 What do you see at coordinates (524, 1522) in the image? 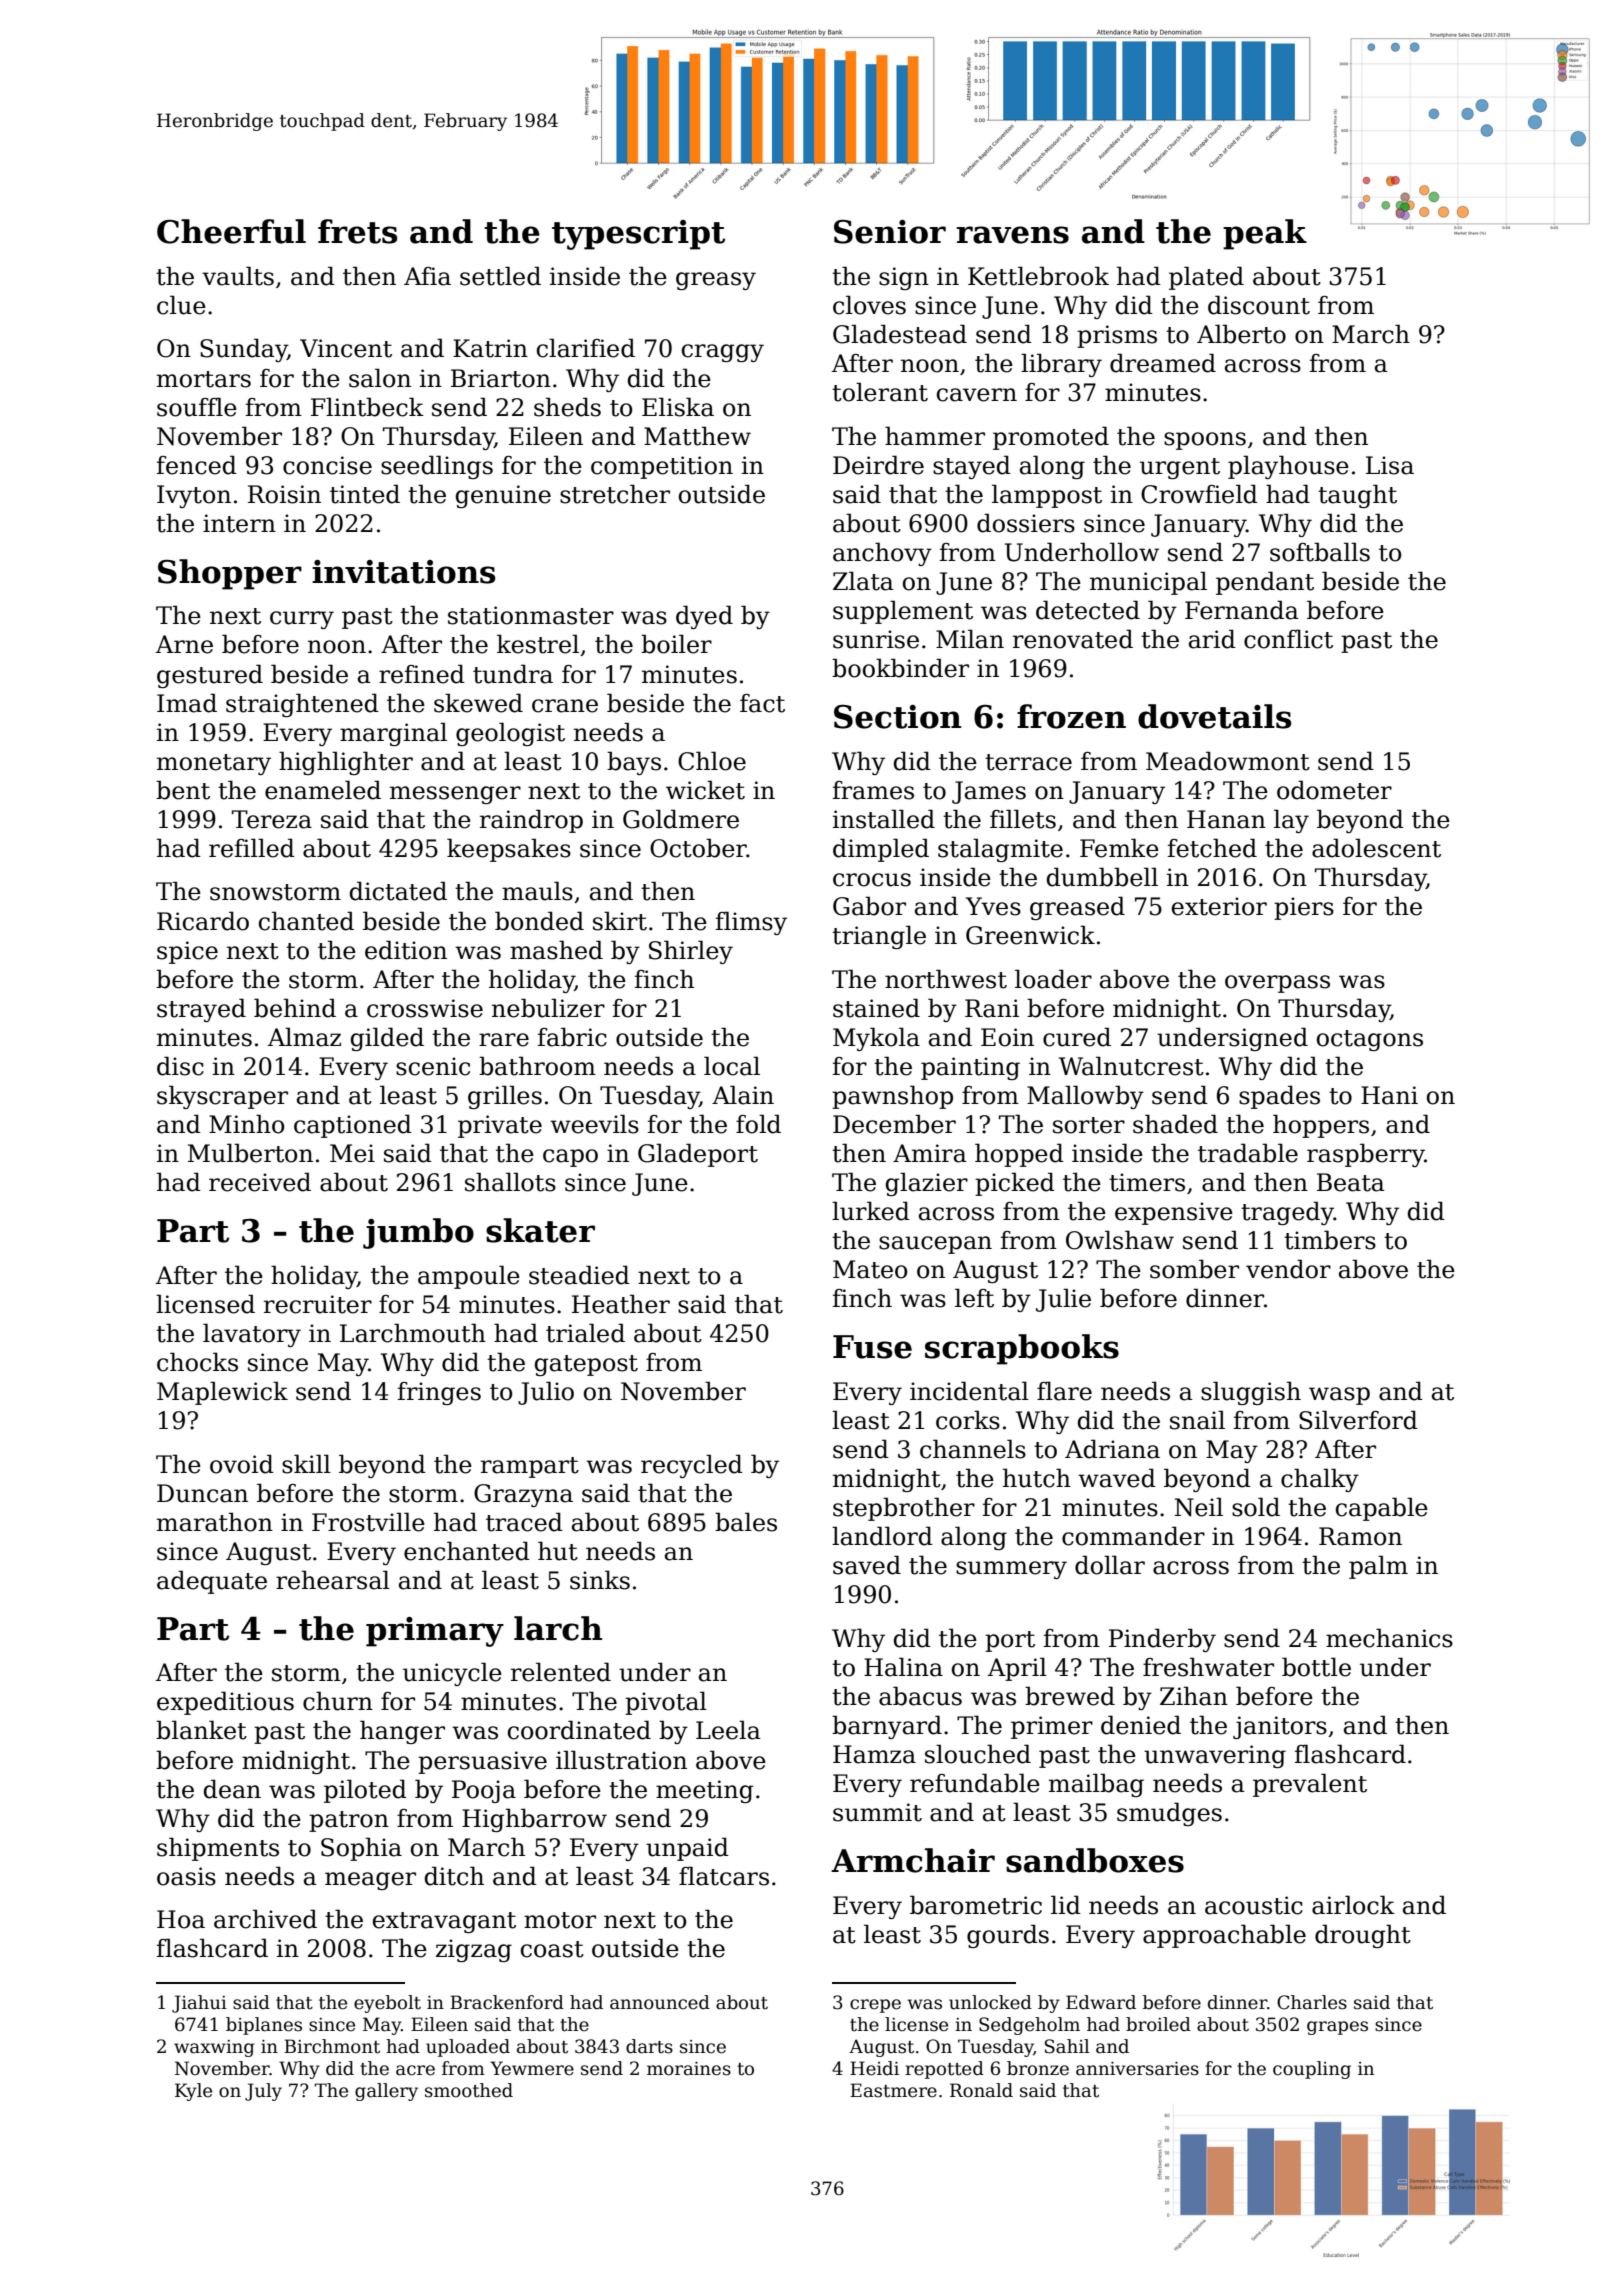
I see `traced` at bounding box center [524, 1522].
